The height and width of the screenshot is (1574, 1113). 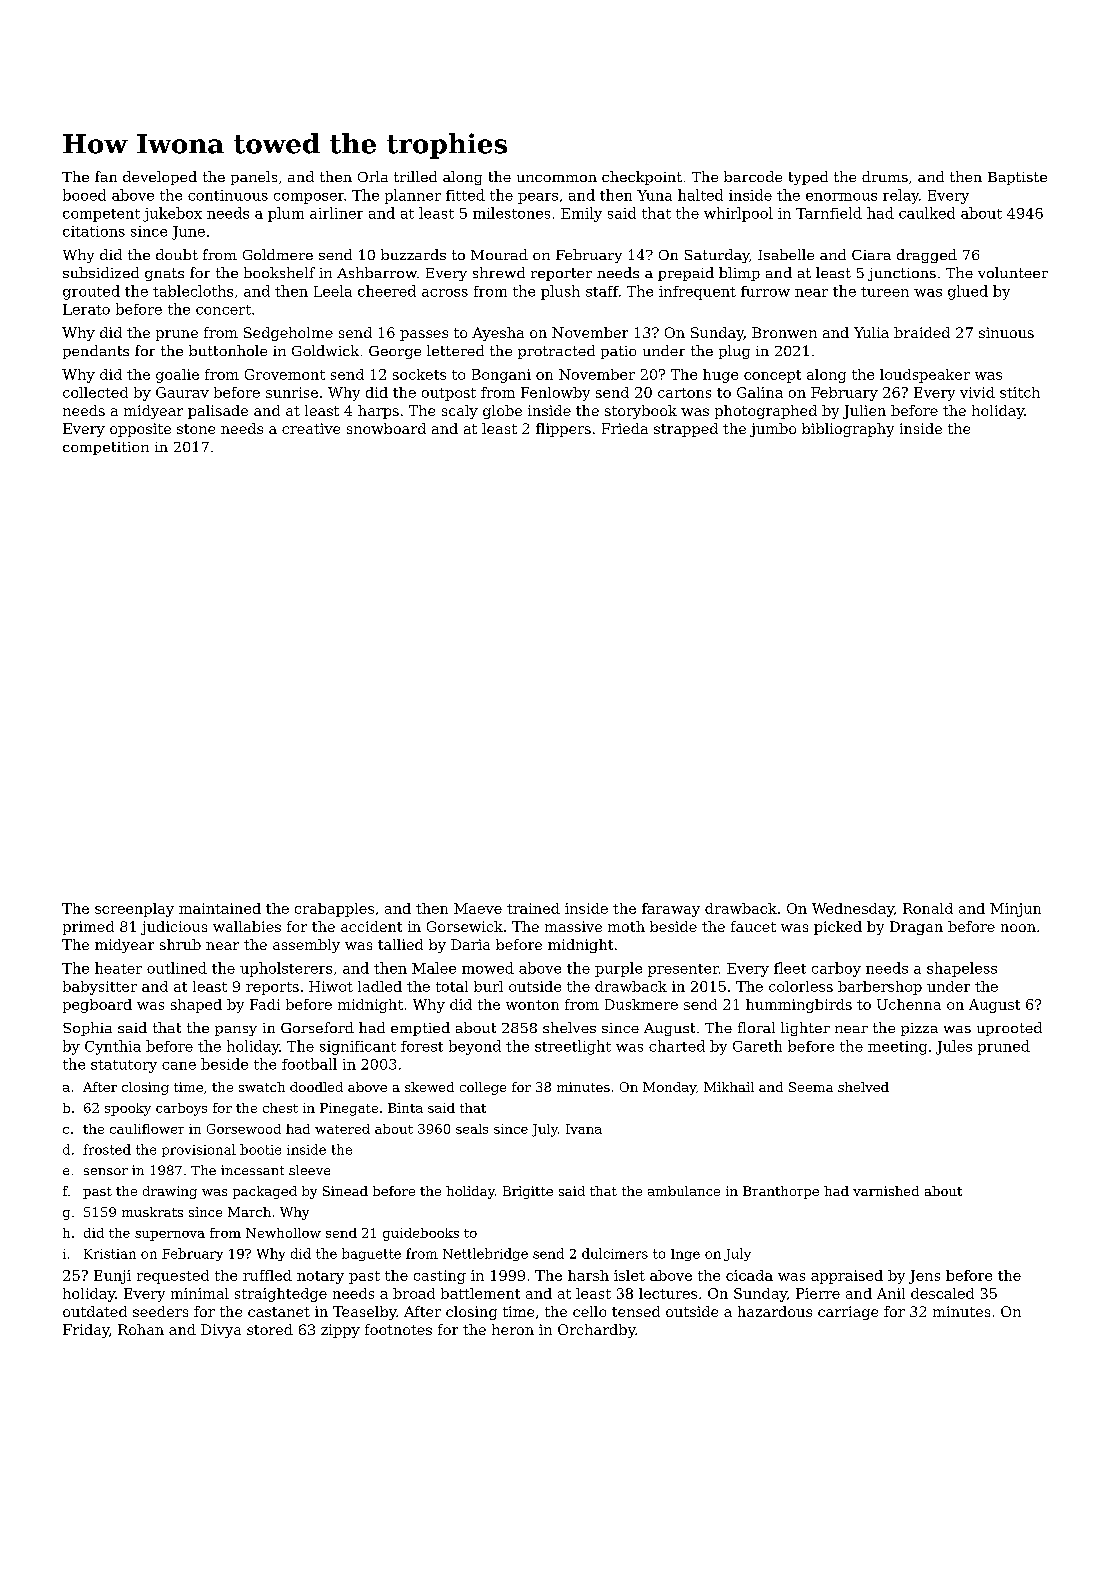 What do you see at coordinates (460, 412) in the screenshot?
I see `scaly` at bounding box center [460, 412].
